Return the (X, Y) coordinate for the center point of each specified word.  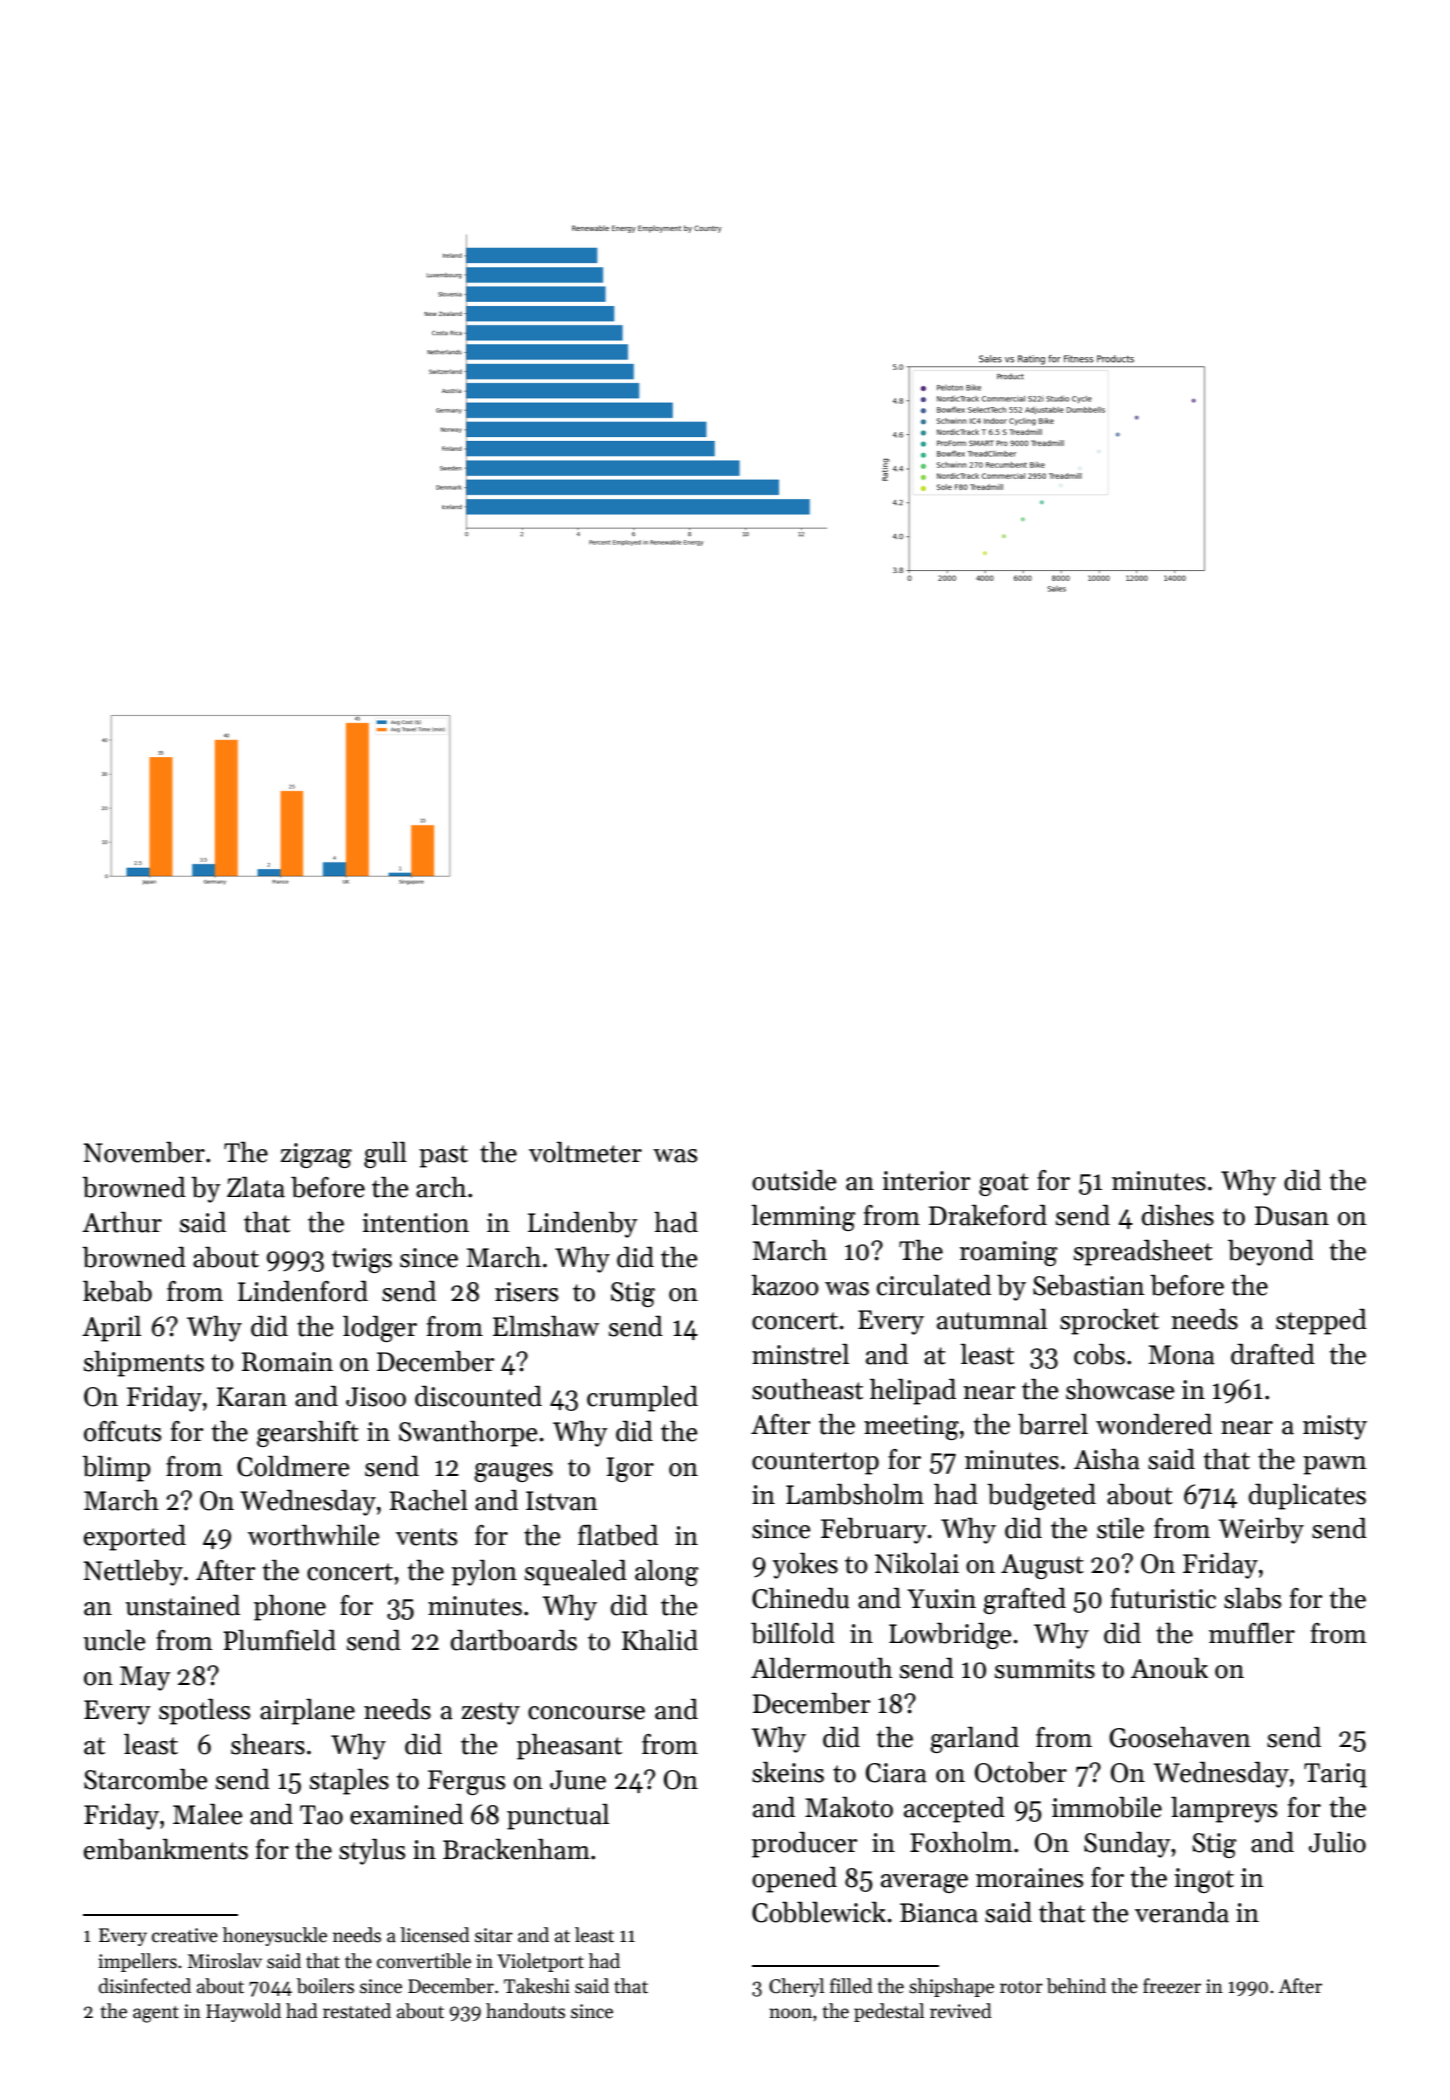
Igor (630, 1469)
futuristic (1163, 1598)
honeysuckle (275, 1936)
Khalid (660, 1640)
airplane (307, 1712)
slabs (1252, 1598)
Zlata (256, 1187)
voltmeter (585, 1152)
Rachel (429, 1500)
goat (1004, 1184)
